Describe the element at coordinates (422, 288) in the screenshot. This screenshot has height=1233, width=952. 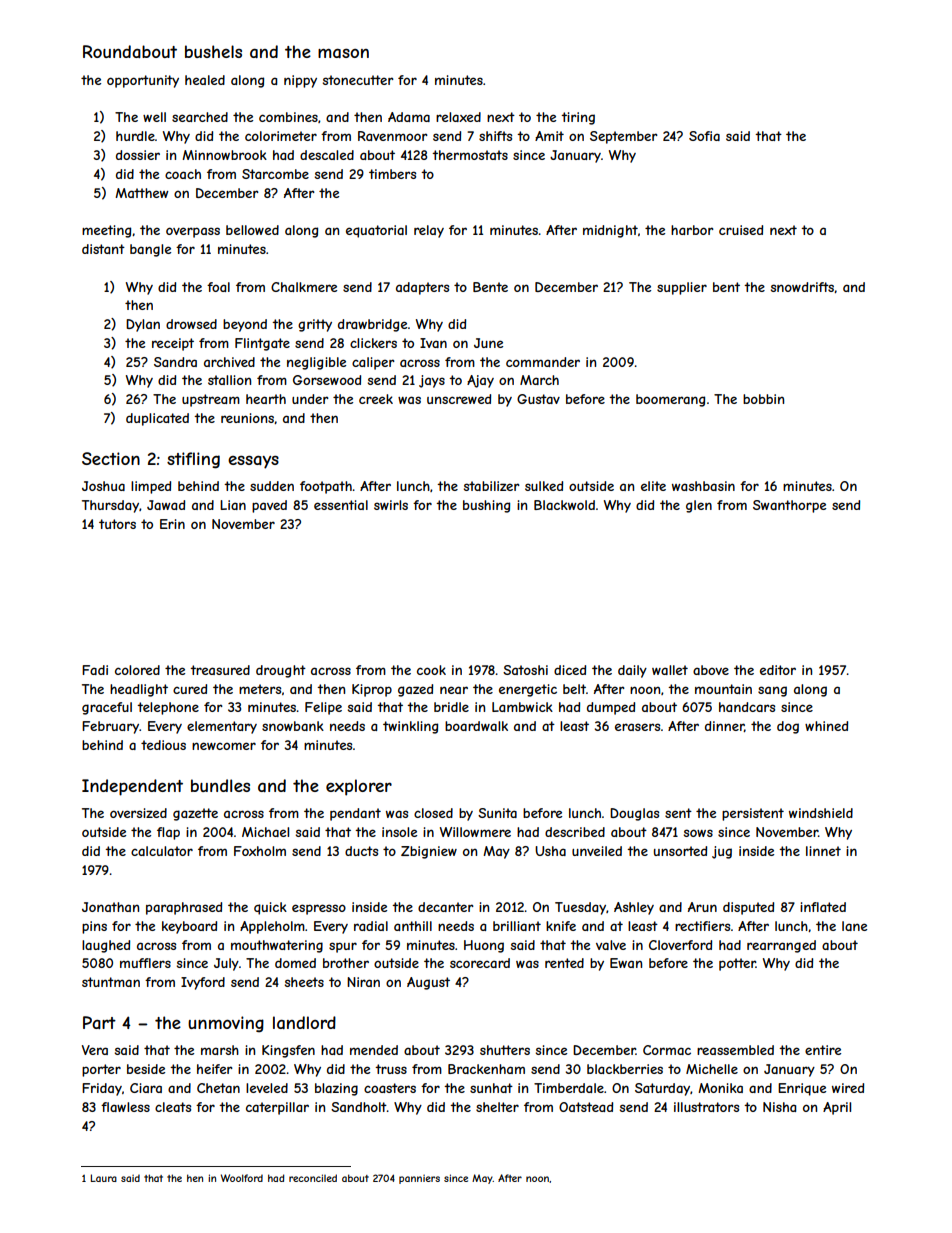
I see `adapters` at that location.
